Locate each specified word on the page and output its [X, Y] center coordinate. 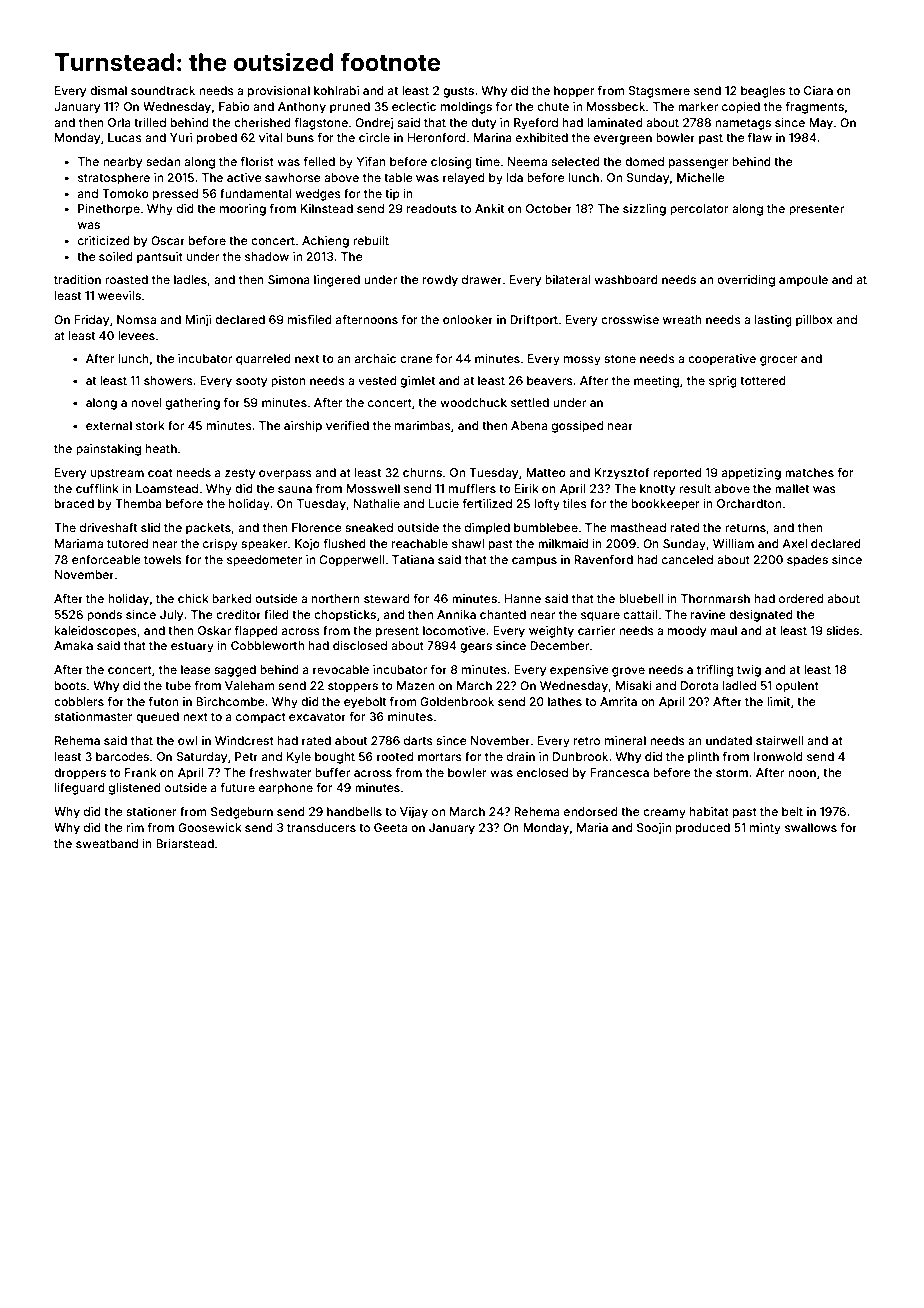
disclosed [360, 645]
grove [628, 672]
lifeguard [80, 789]
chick [193, 598]
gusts [458, 92]
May [821, 124]
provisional [279, 92]
